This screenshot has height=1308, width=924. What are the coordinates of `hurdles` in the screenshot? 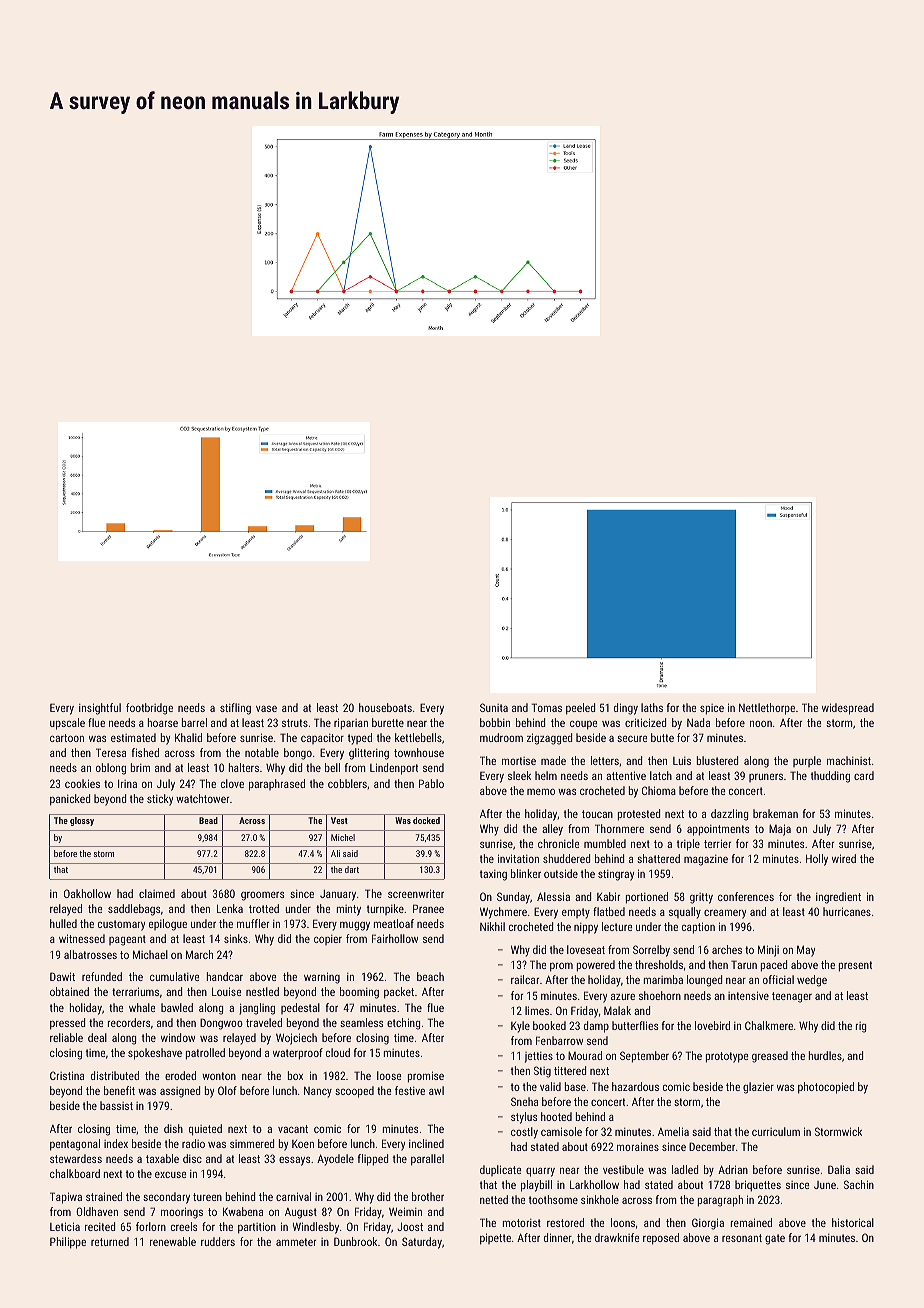 It's located at (825, 1055).
